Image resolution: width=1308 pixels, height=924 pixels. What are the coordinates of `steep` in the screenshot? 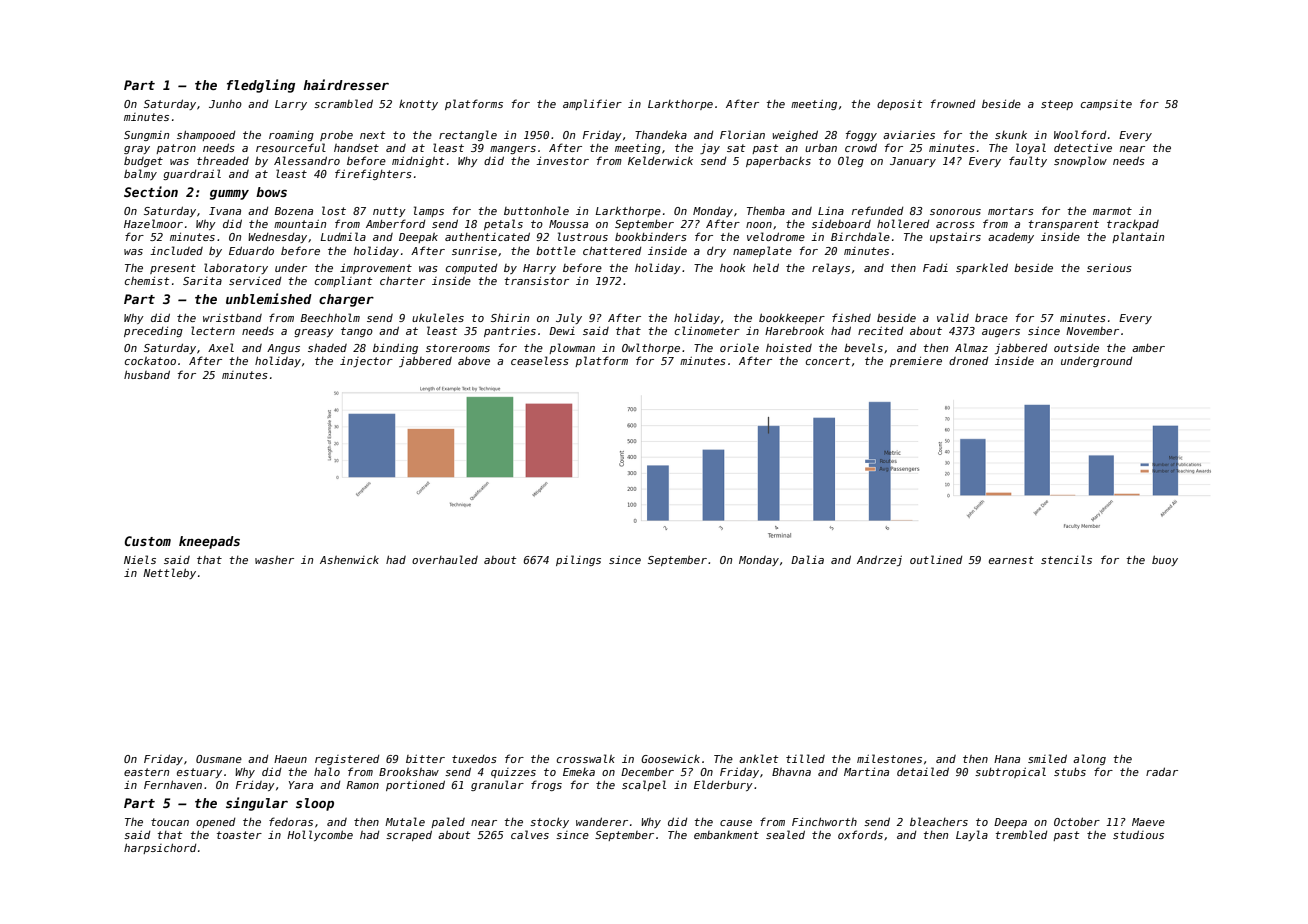 It's located at (1057, 105).
